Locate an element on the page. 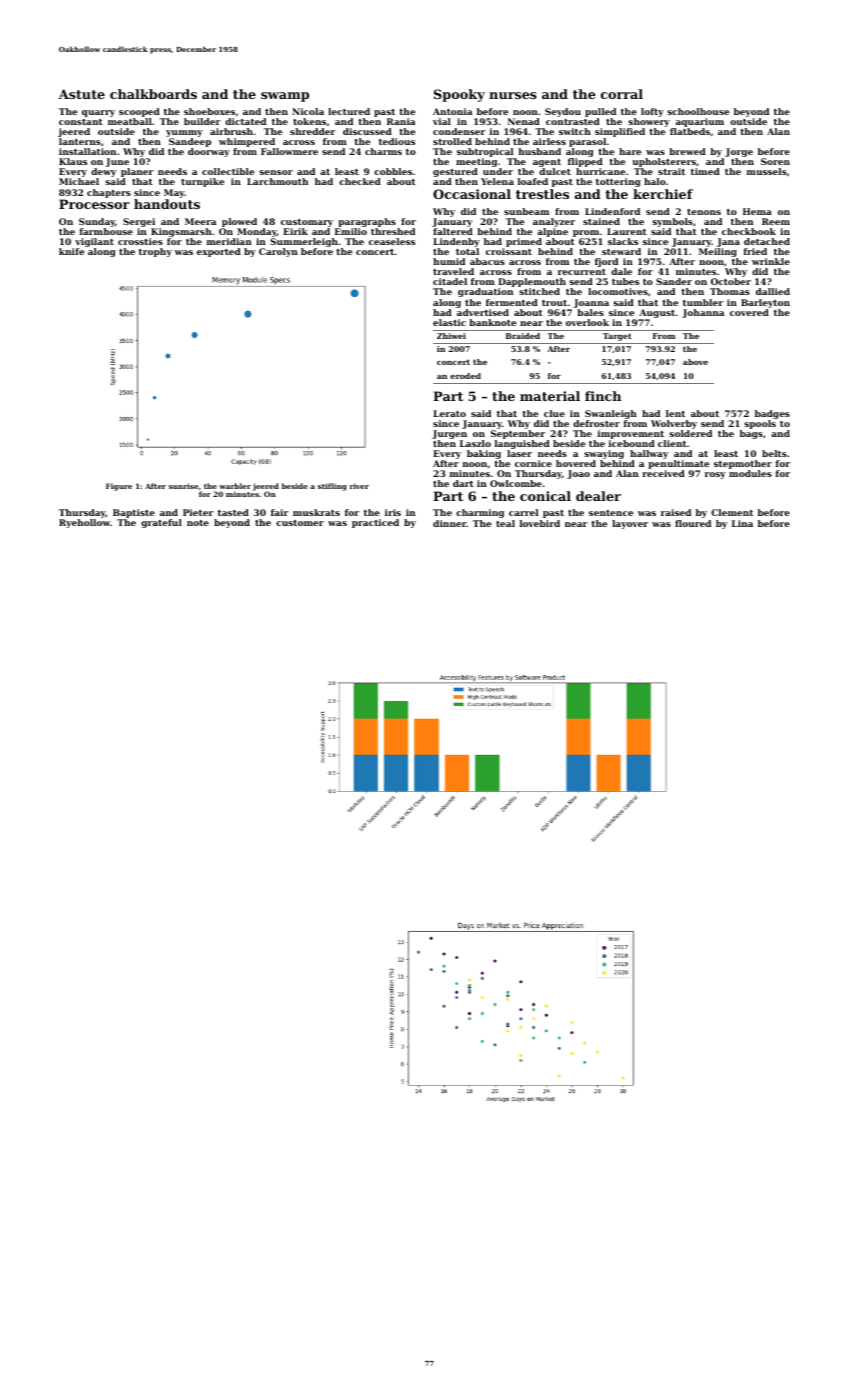  exported is located at coordinates (219, 252).
